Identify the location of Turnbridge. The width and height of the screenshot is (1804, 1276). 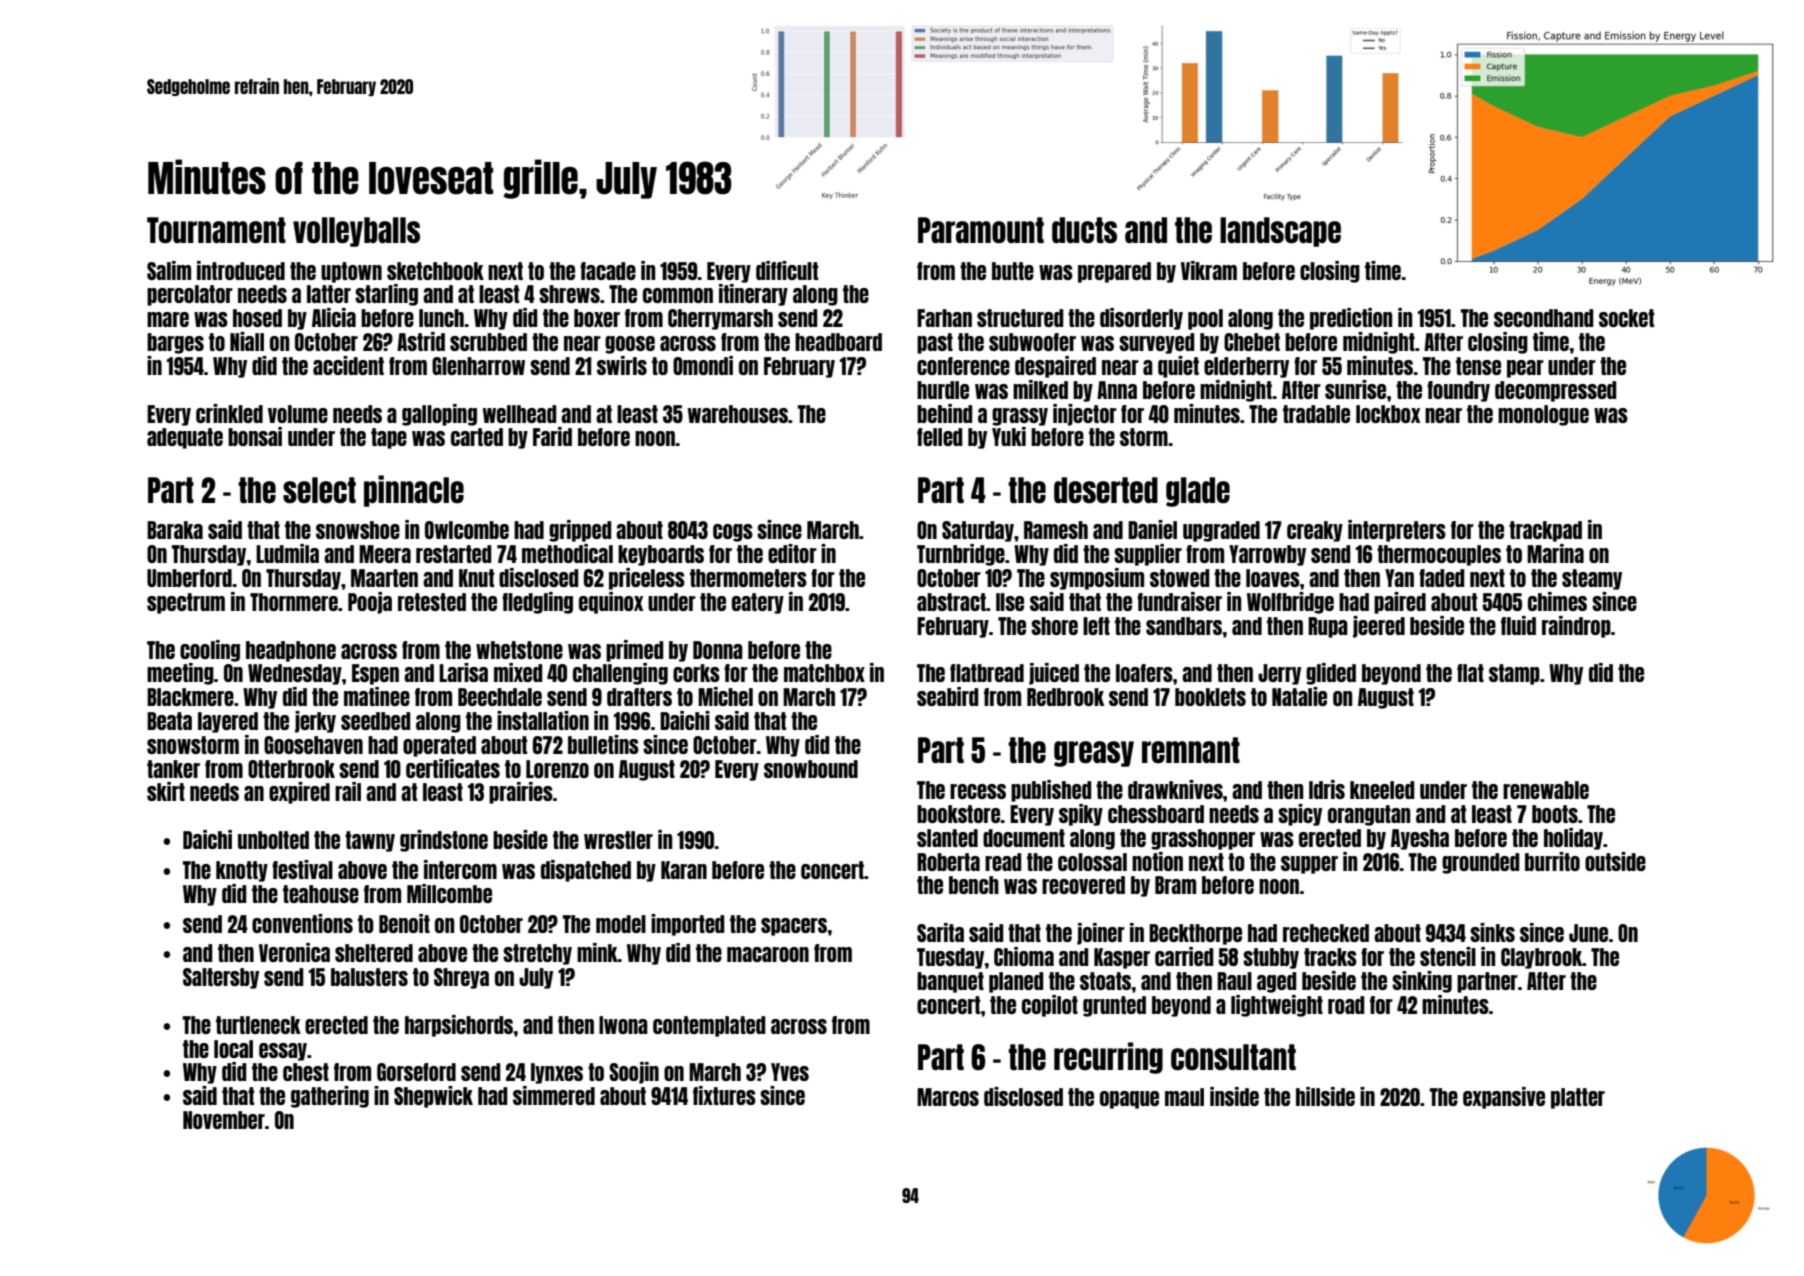
(961, 555).
